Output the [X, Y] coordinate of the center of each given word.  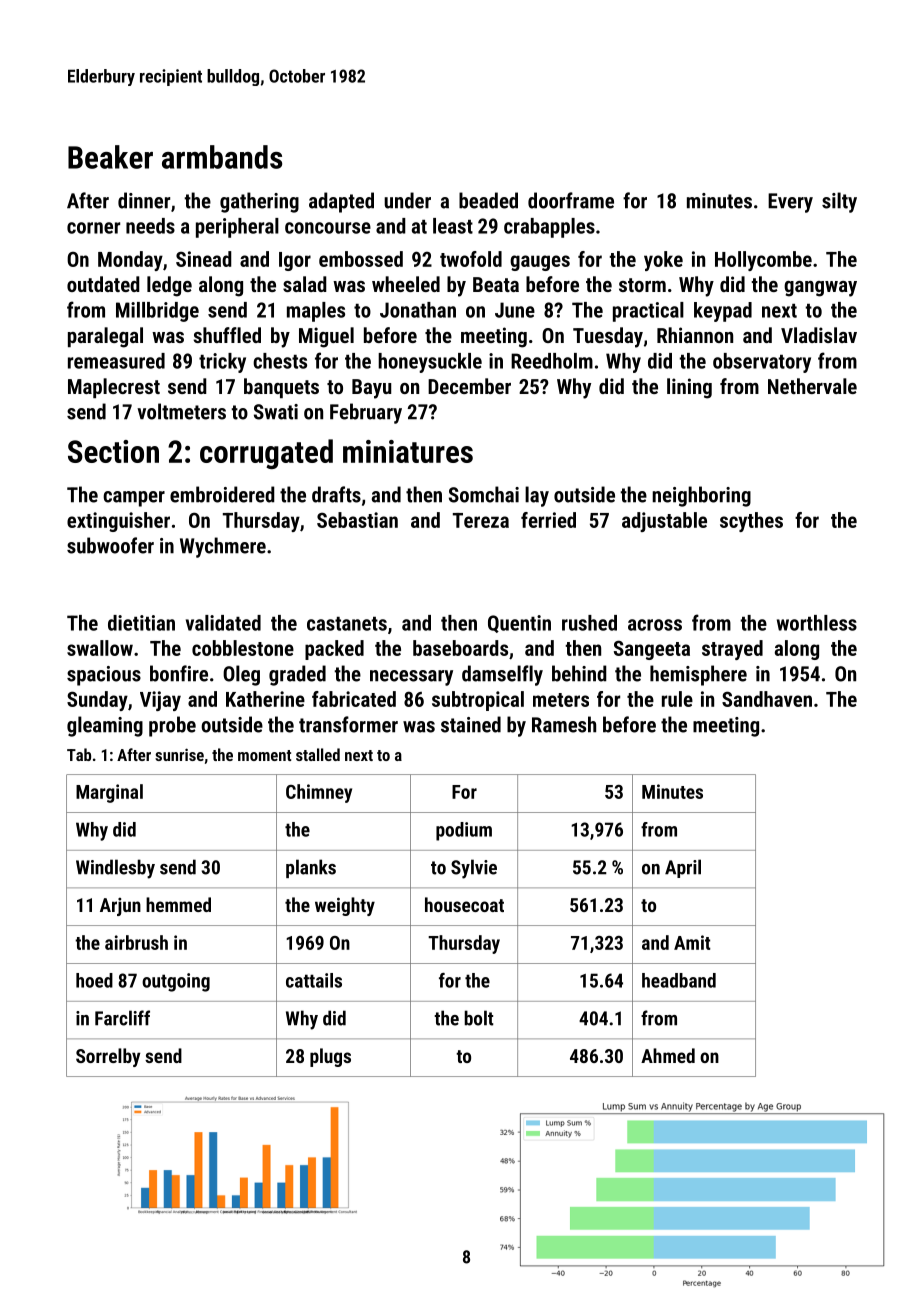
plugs [330, 1057]
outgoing [176, 982]
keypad [723, 312]
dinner [144, 200]
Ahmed [668, 1055]
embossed [361, 259]
